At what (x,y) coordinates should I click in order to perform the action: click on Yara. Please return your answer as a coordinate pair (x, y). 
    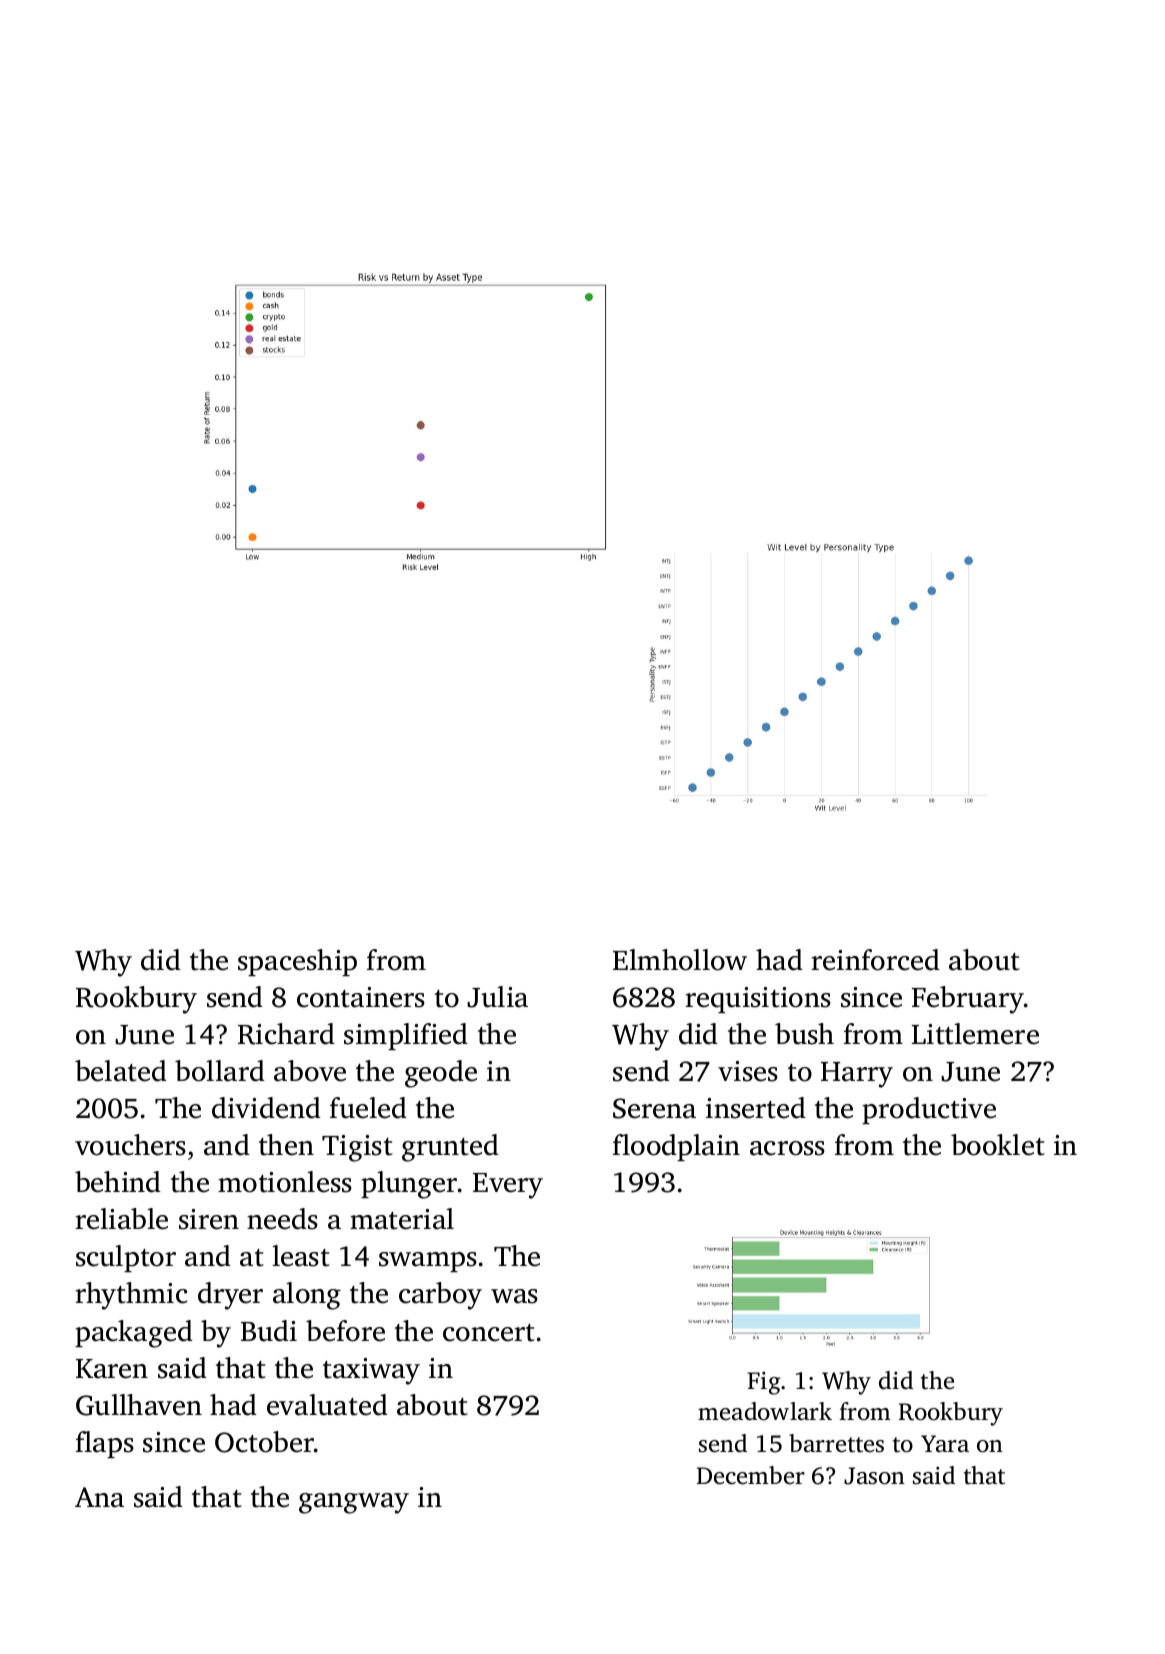
    Looking at the image, I should click on (945, 1443).
